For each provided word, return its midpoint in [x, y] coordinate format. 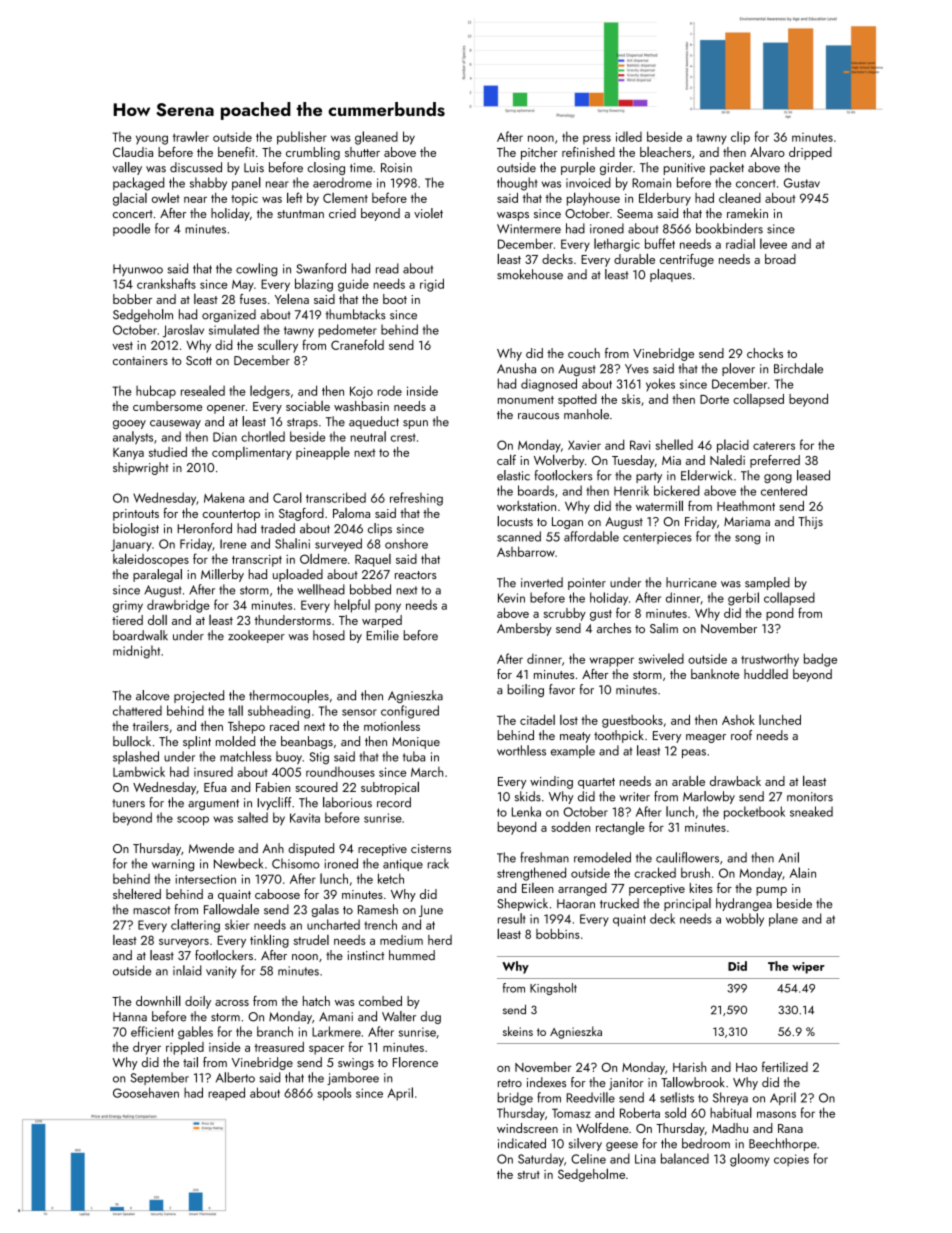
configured [410, 712]
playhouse [593, 199]
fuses [253, 299]
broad [780, 259]
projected [199, 696]
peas [694, 753]
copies [791, 1160]
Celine [588, 1158]
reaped [226, 1094]
